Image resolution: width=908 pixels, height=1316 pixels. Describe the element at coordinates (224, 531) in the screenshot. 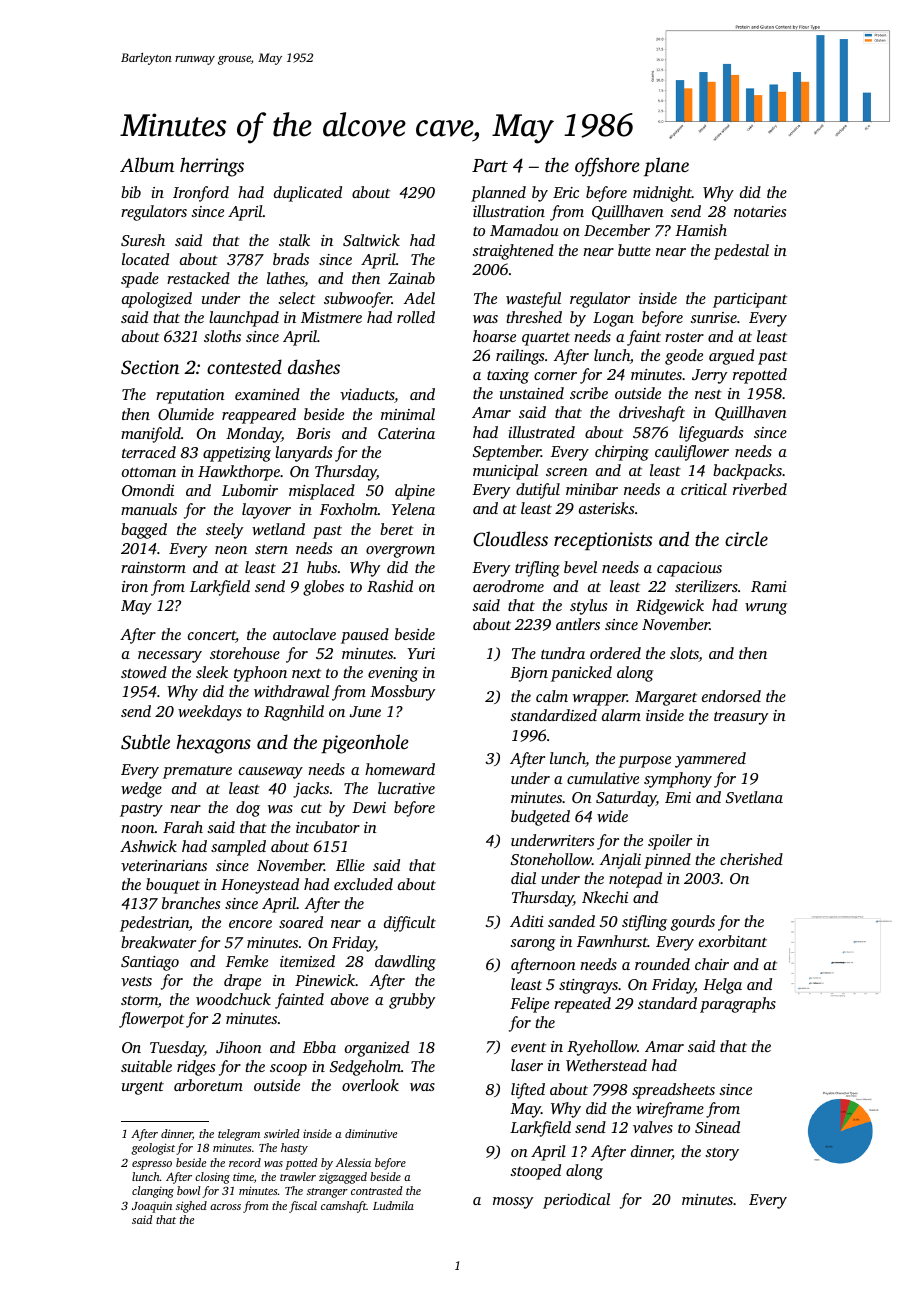

I see `steely` at that location.
